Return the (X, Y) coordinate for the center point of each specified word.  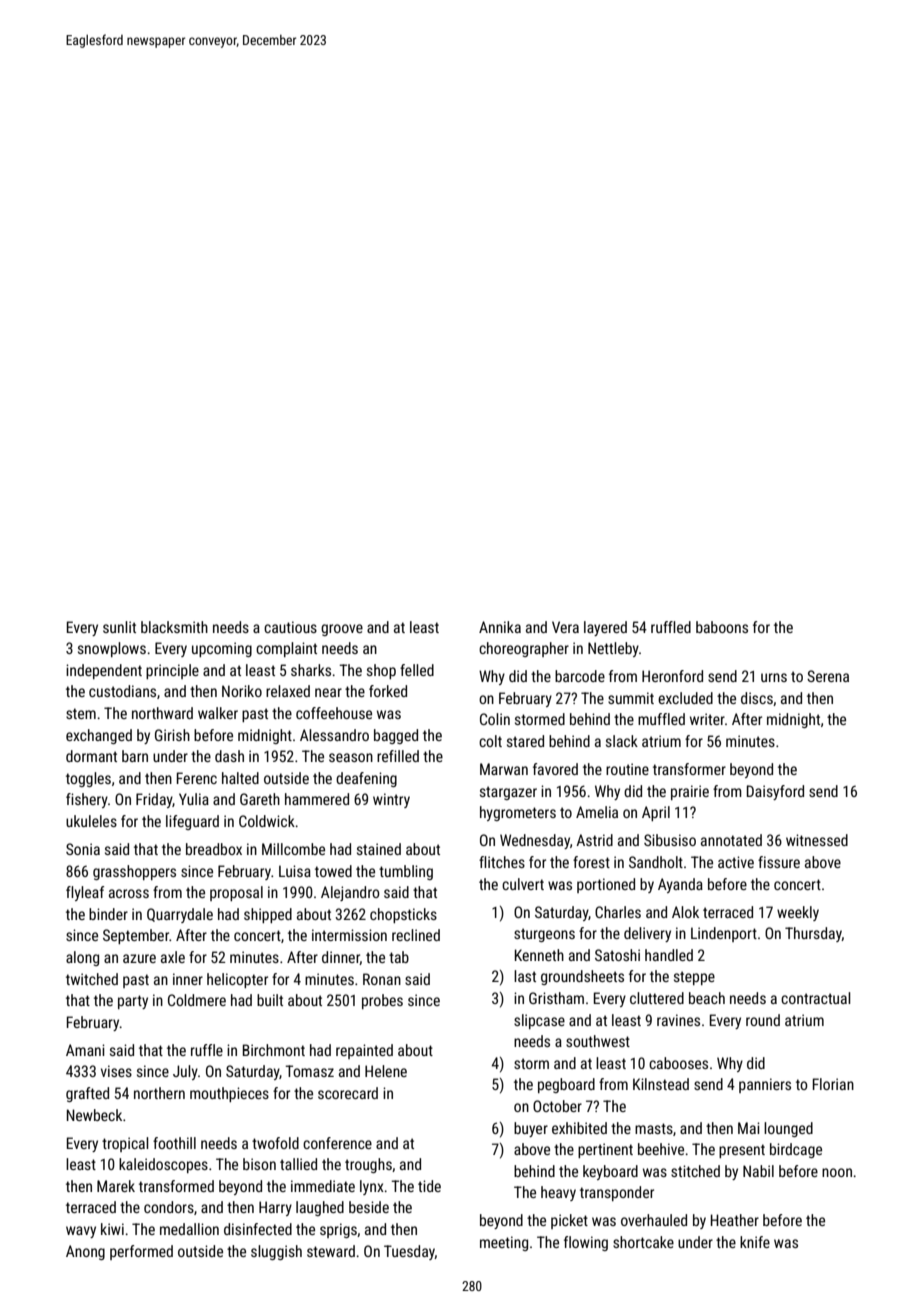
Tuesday (409, 1252)
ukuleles (91, 821)
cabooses (678, 1063)
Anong (85, 1252)
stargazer (508, 793)
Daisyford (775, 792)
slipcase (539, 1021)
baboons (722, 627)
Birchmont (274, 1050)
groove (342, 630)
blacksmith (174, 627)
